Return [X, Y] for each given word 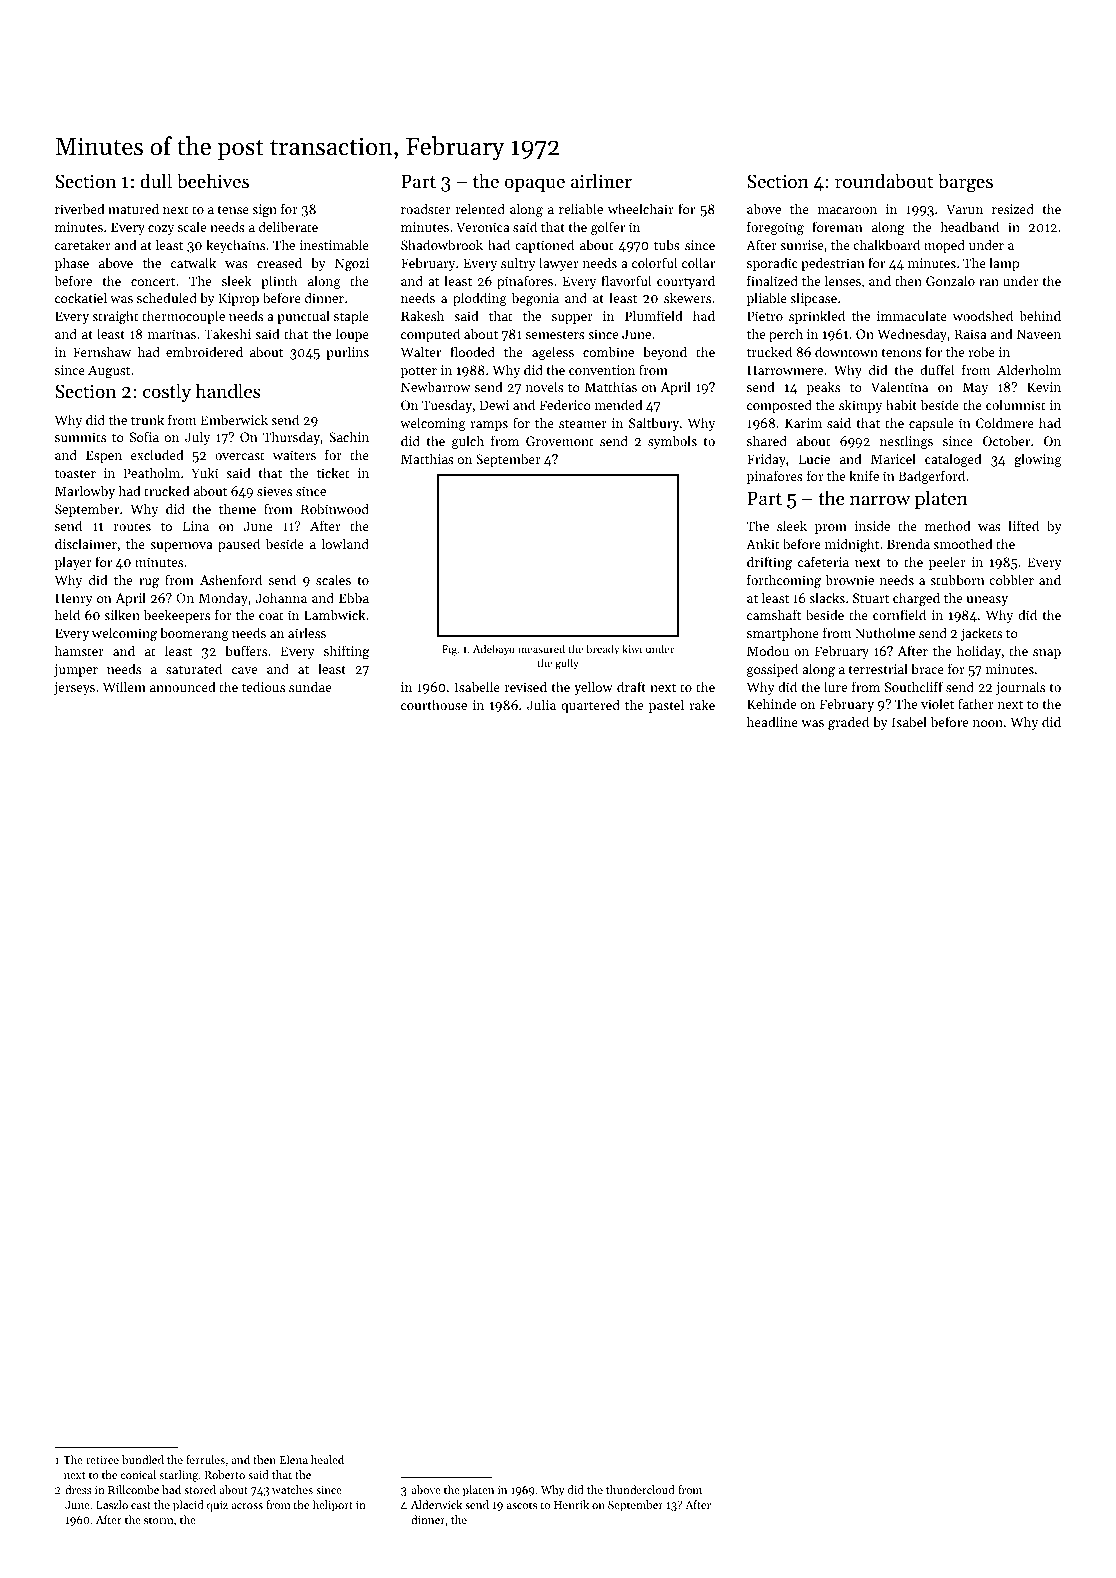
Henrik [571, 1504]
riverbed [80, 208]
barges [965, 183]
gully [567, 664]
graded [848, 723]
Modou [768, 650]
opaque [534, 185]
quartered [590, 706]
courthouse [434, 704]
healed [327, 1459]
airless [307, 632]
